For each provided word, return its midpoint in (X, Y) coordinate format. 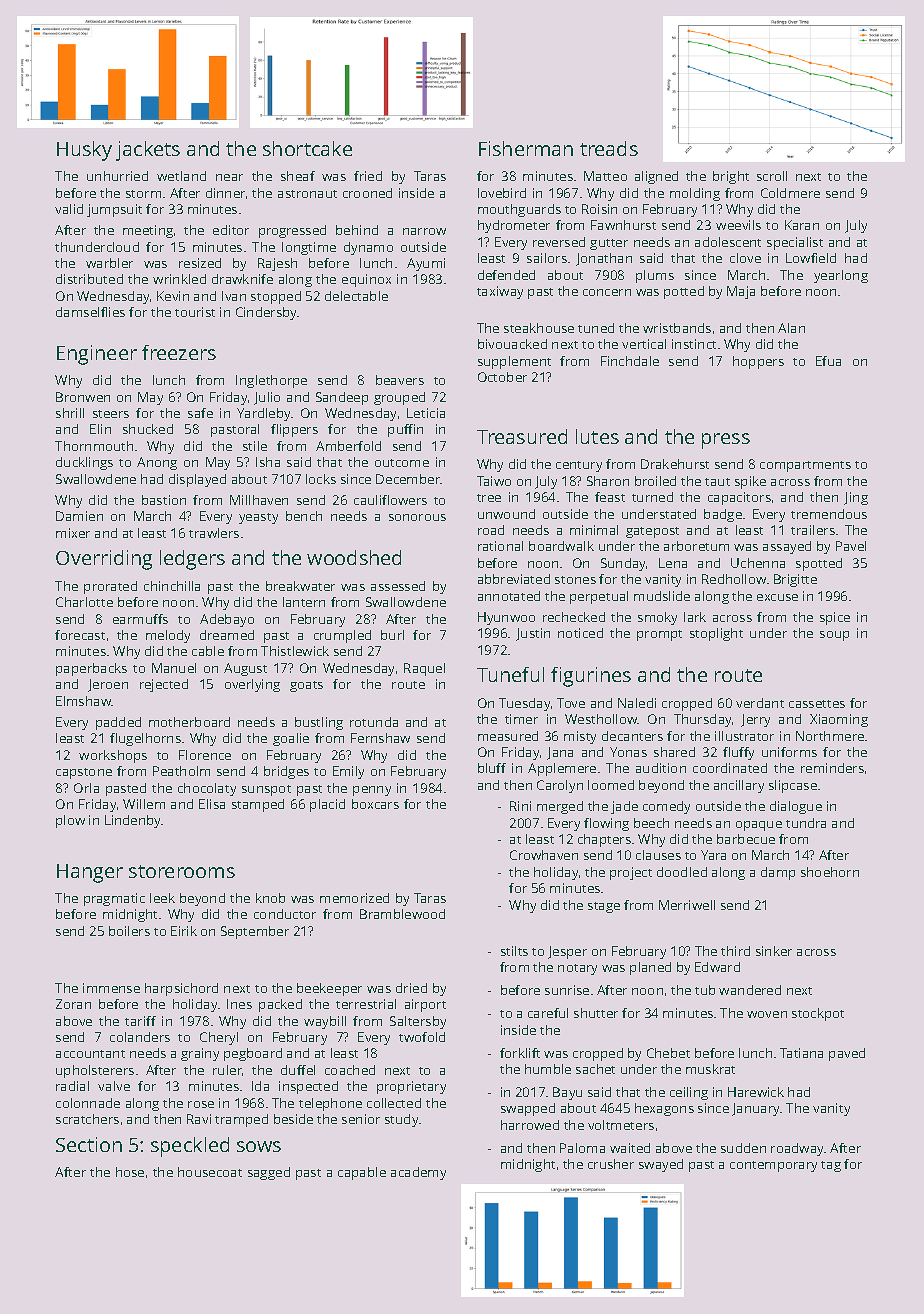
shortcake (307, 148)
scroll (772, 176)
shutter (596, 1013)
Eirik (184, 931)
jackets (148, 151)
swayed (661, 1165)
